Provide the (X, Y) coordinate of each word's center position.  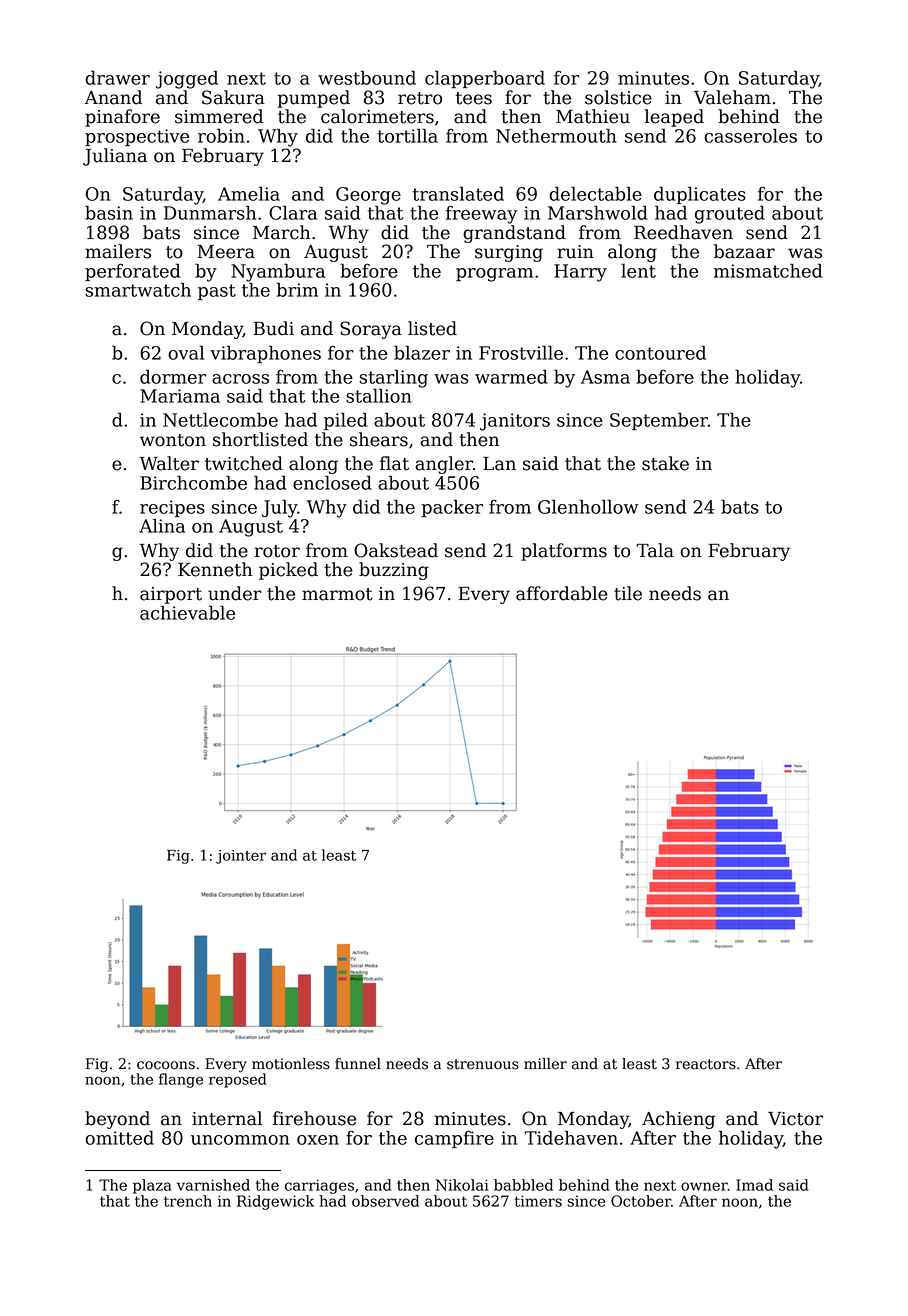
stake (665, 463)
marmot (337, 594)
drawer (117, 77)
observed (385, 1201)
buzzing (394, 571)
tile (628, 593)
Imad (754, 1185)
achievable (187, 612)
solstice (618, 97)
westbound (367, 77)
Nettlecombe (220, 419)
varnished (213, 1185)
